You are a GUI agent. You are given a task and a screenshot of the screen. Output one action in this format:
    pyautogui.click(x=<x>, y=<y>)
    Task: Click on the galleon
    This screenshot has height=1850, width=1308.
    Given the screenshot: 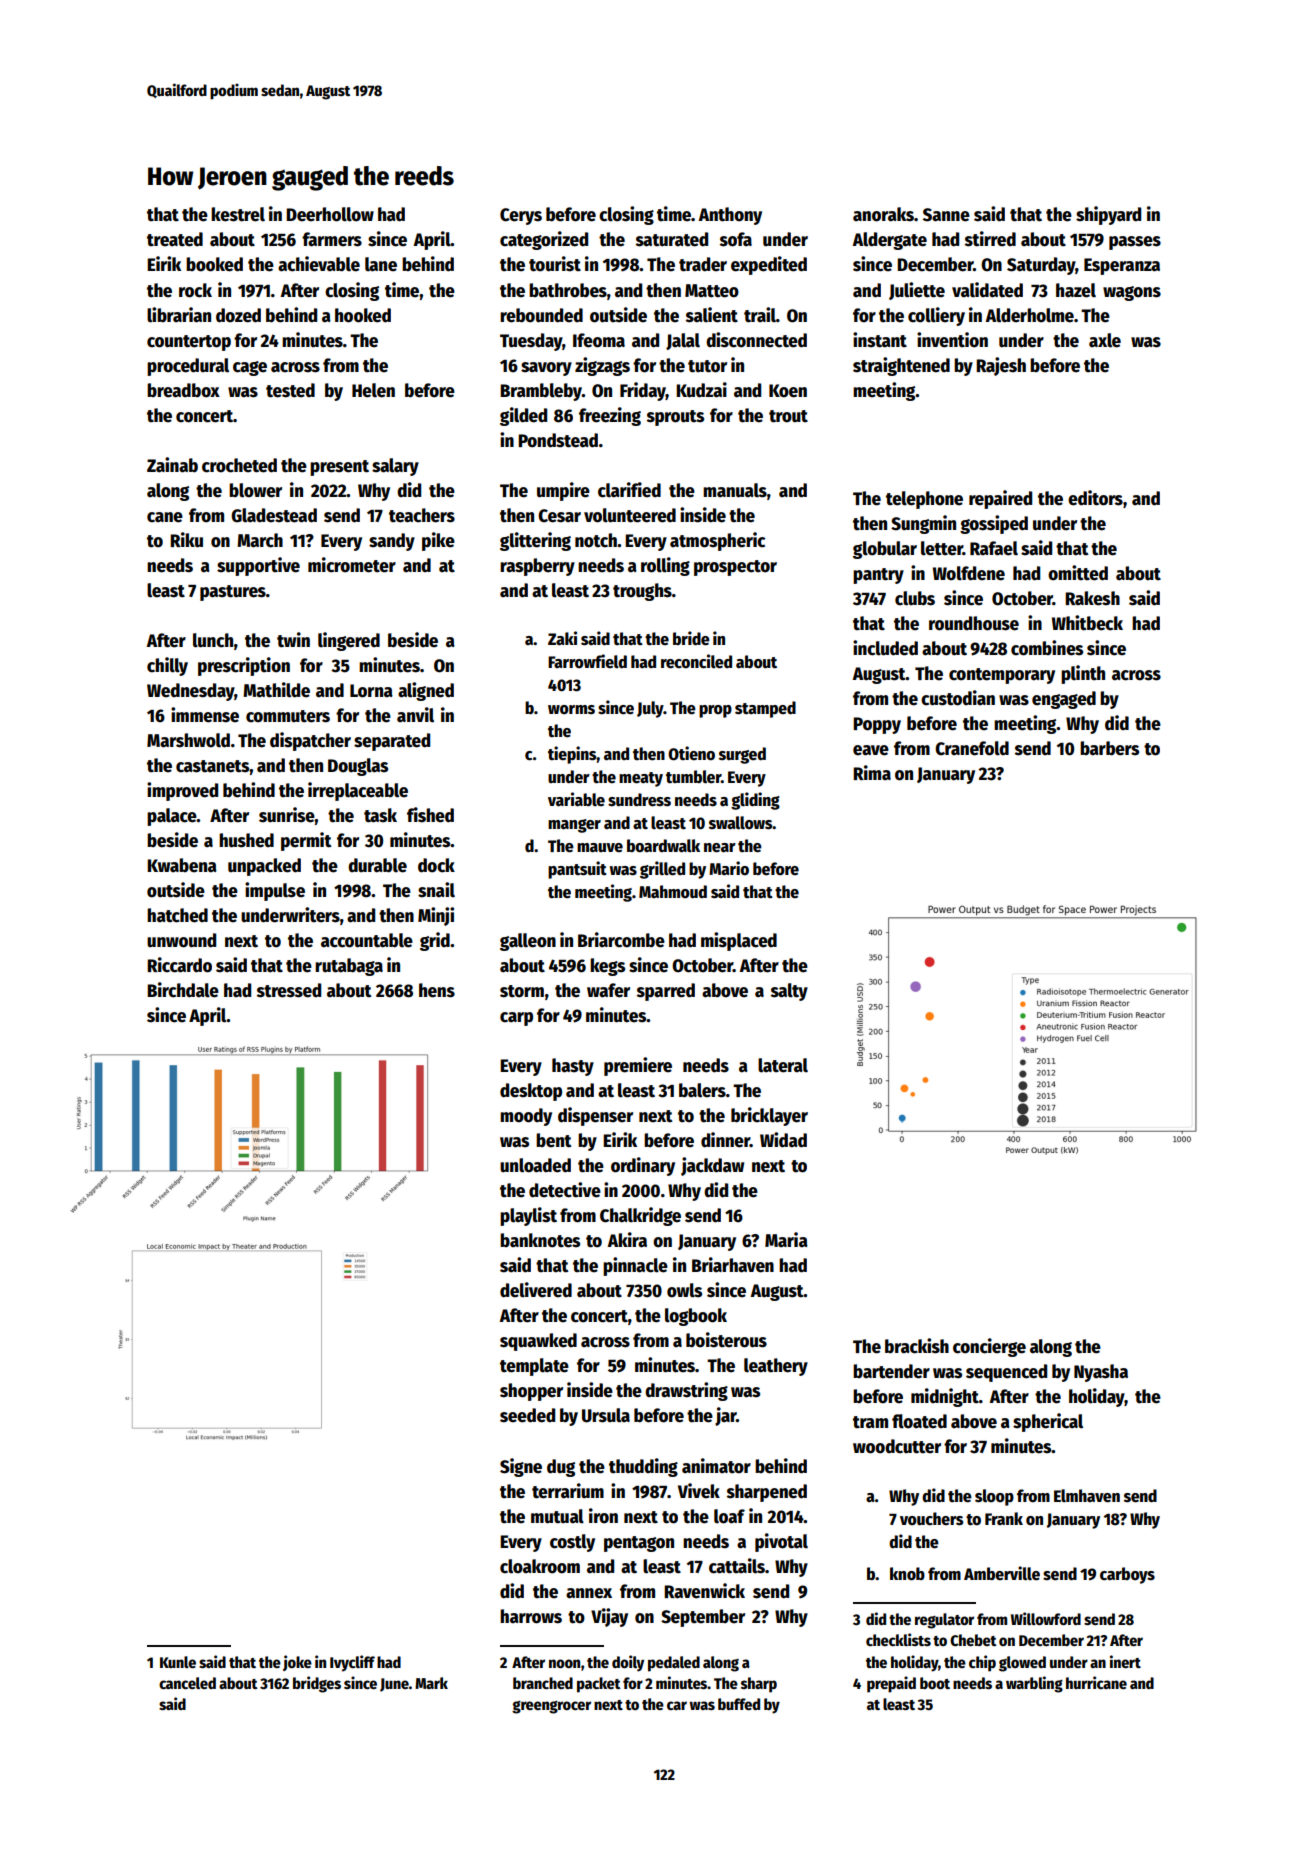 What is the action you would take?
    pyautogui.click(x=528, y=942)
